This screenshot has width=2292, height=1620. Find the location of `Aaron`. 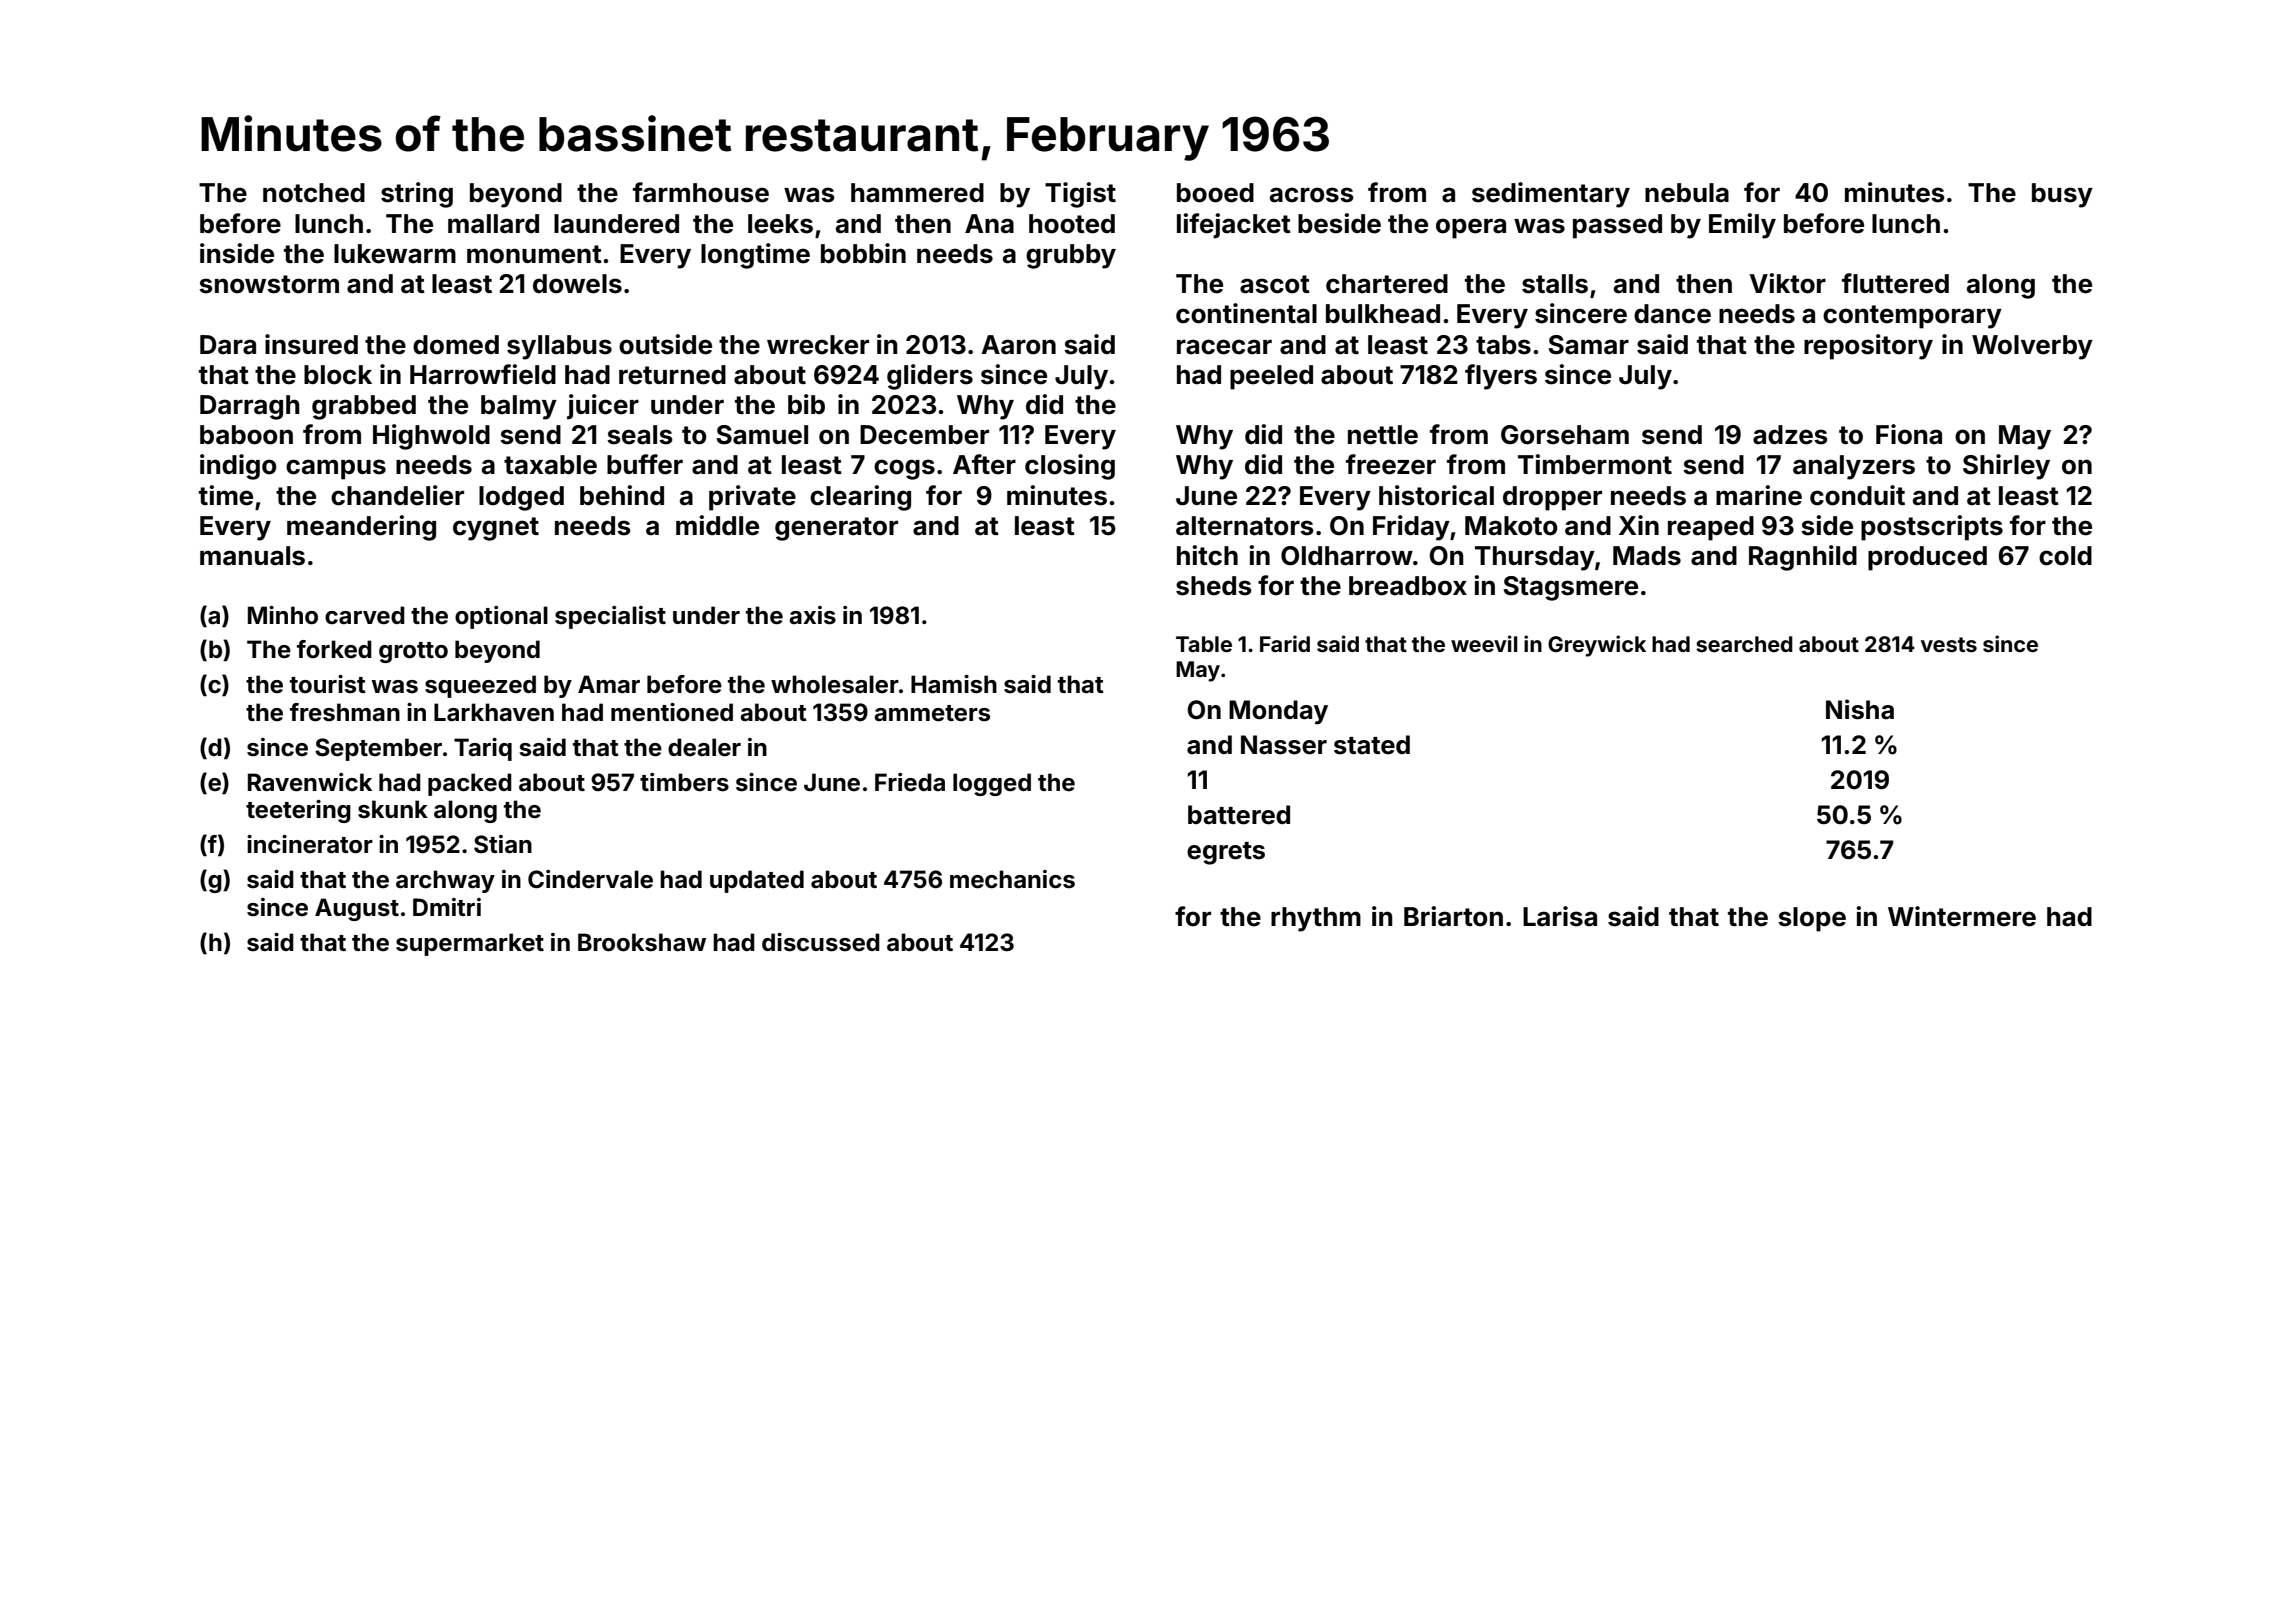

Aaron is located at coordinates (1018, 345).
